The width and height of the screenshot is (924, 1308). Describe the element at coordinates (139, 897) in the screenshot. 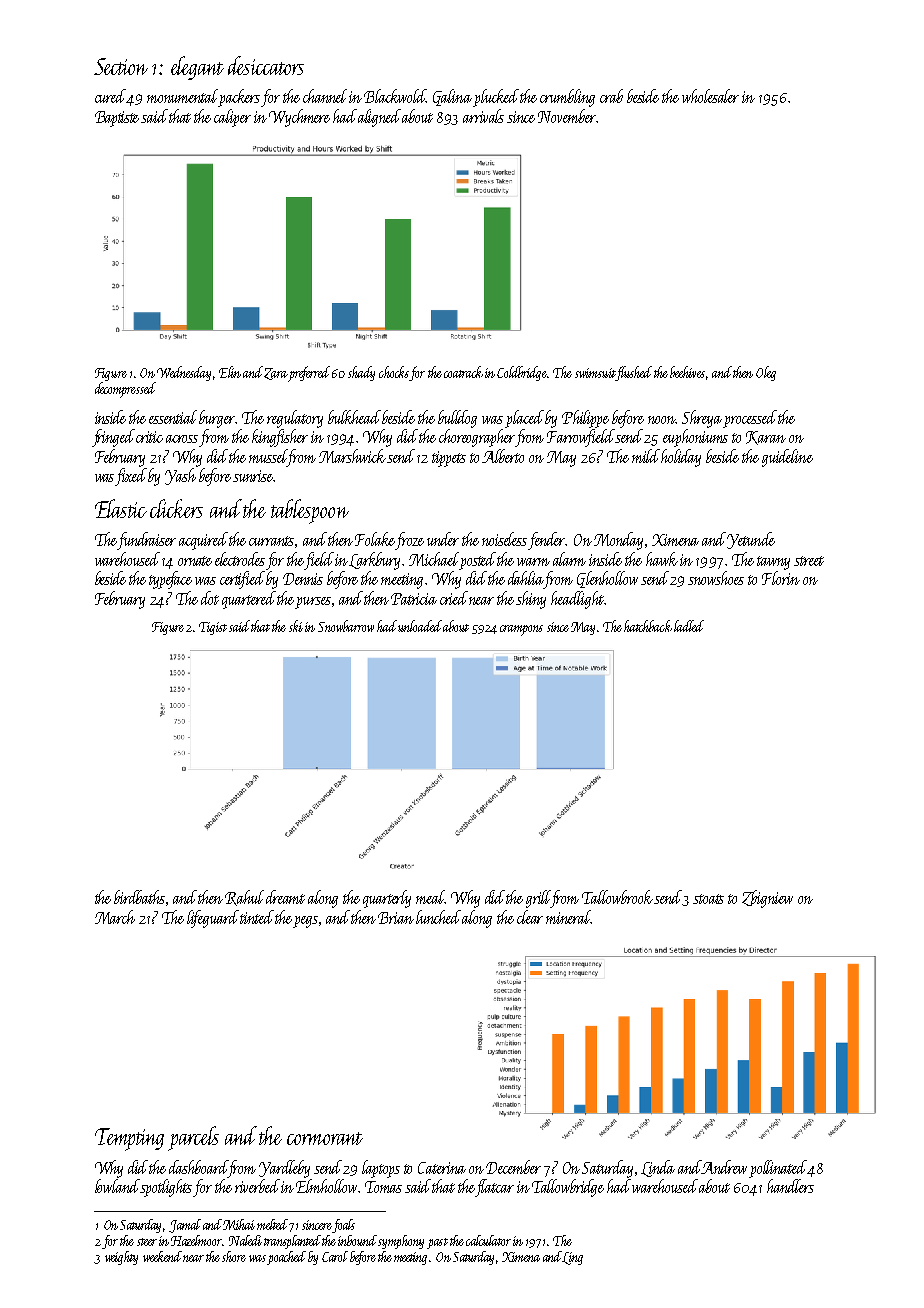

I see `birdbaths` at that location.
